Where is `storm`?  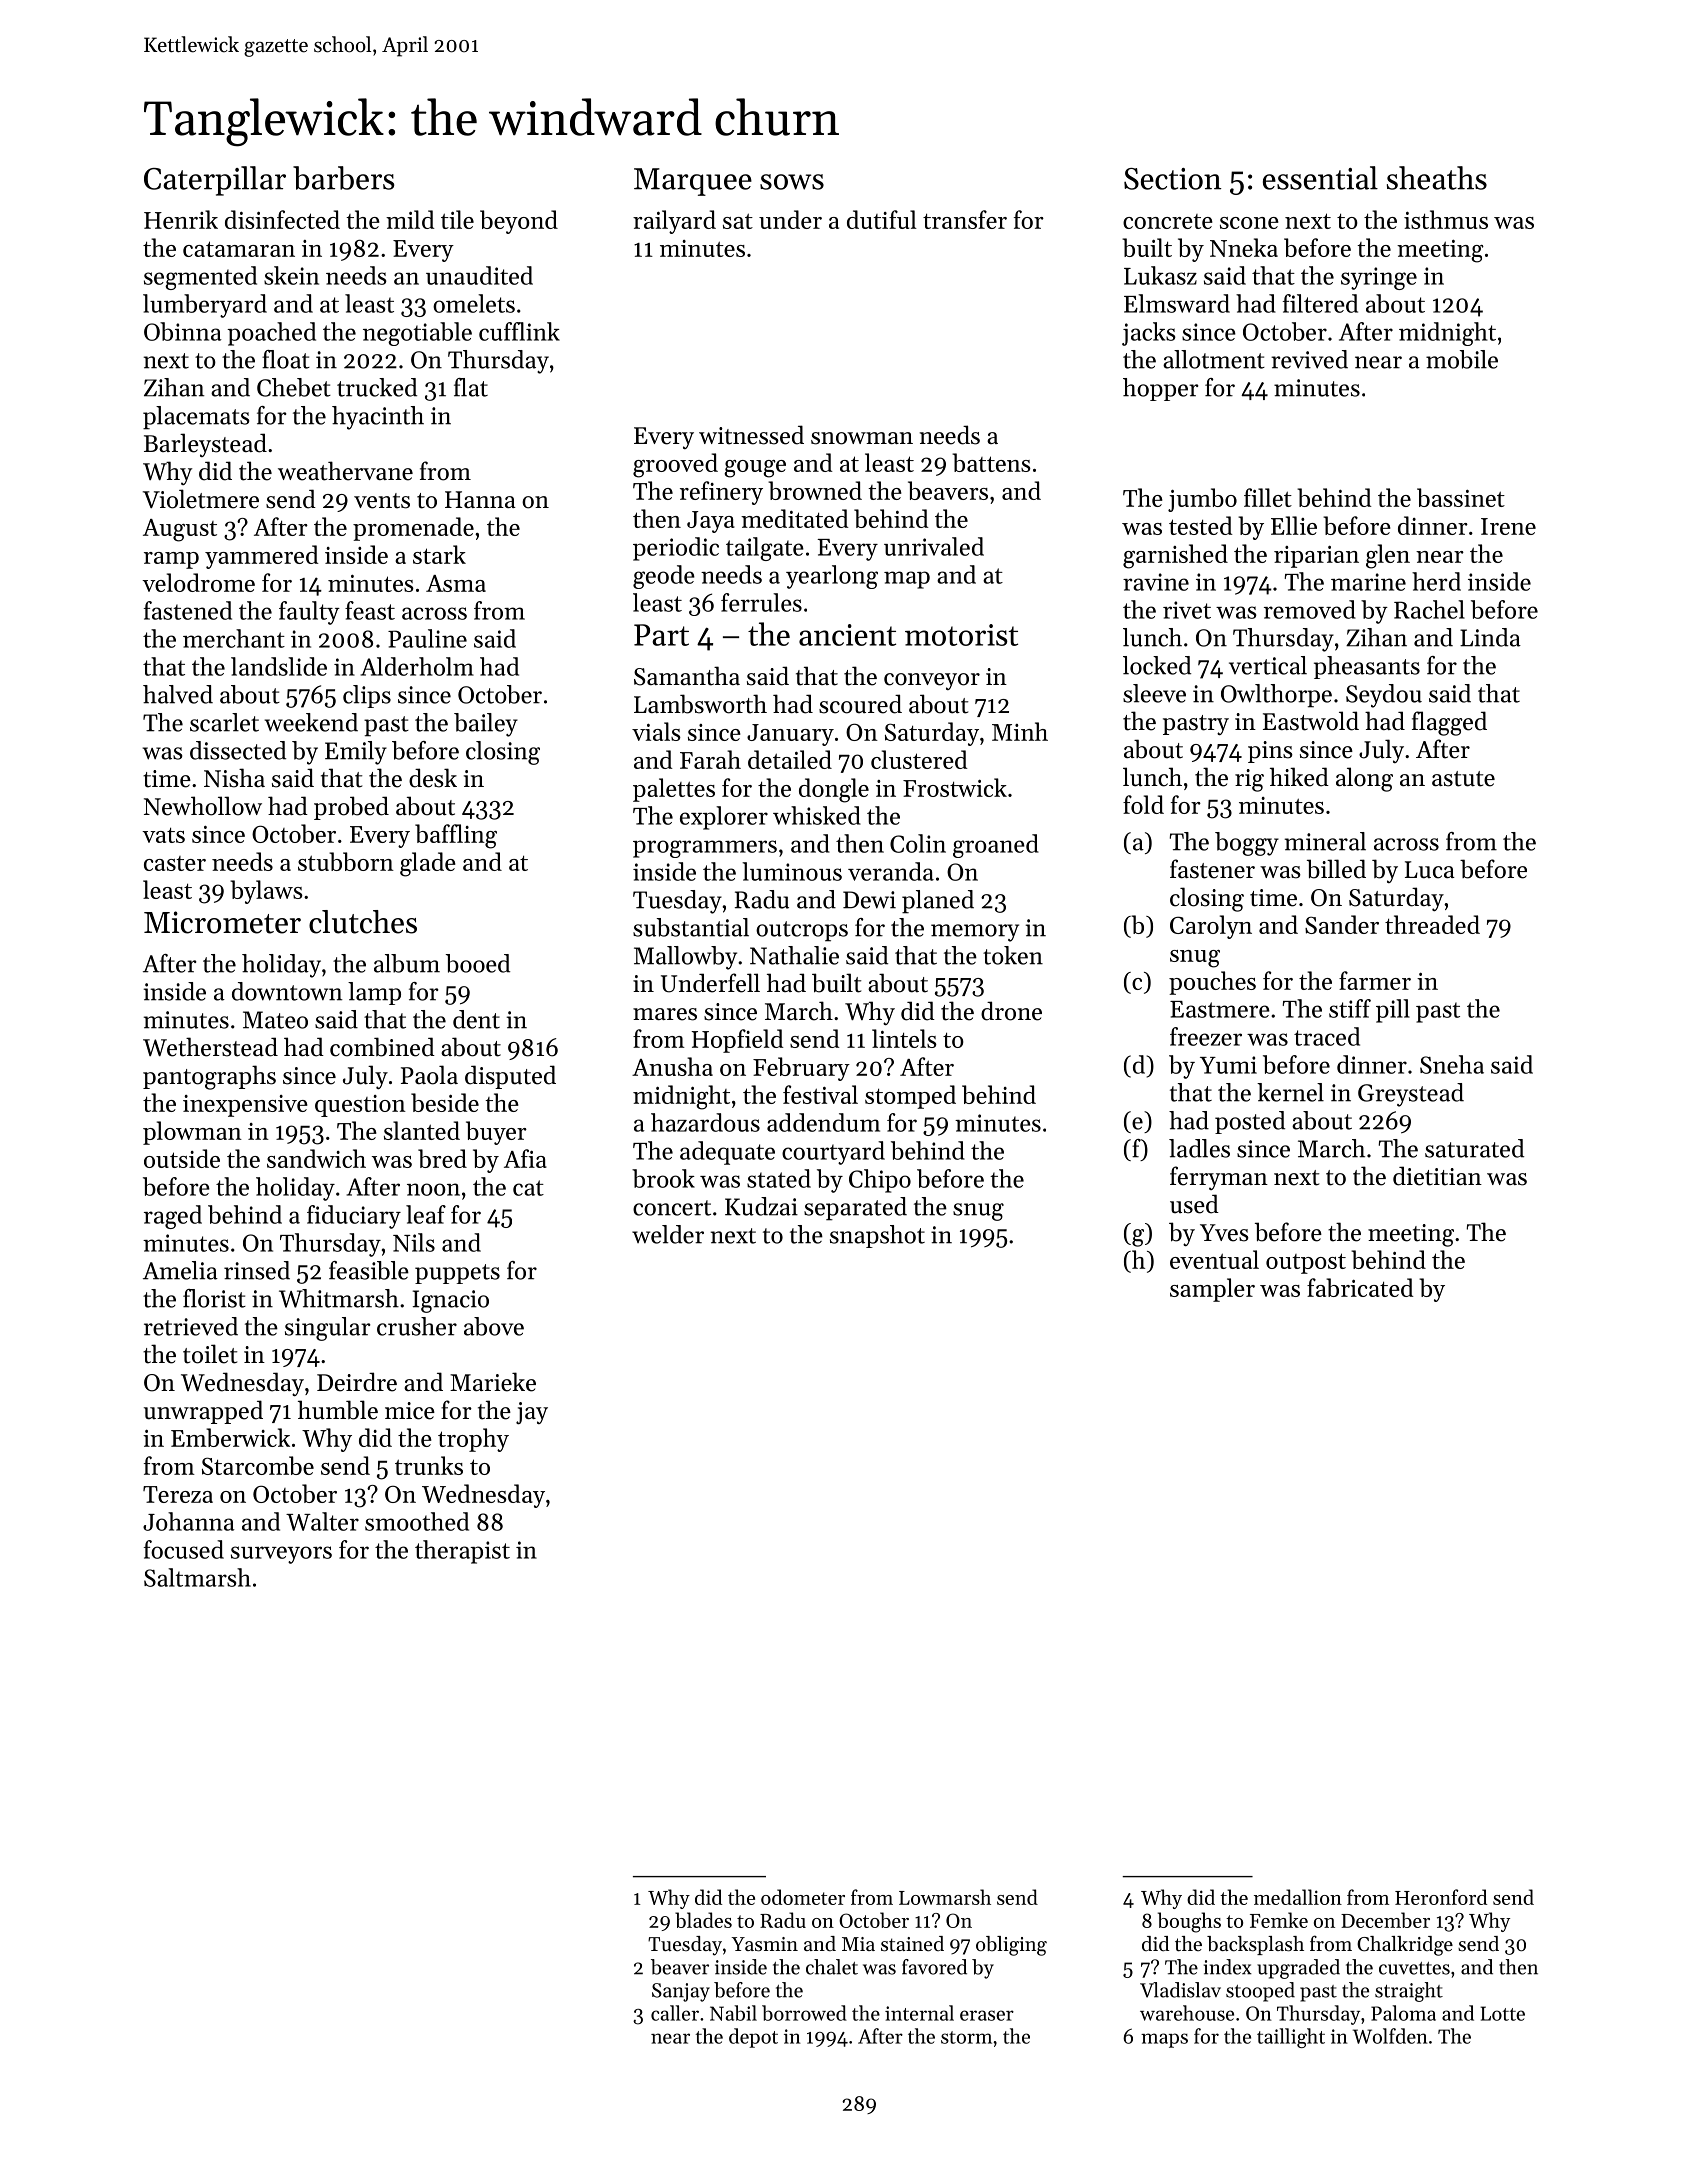
storm is located at coordinates (966, 2037).
